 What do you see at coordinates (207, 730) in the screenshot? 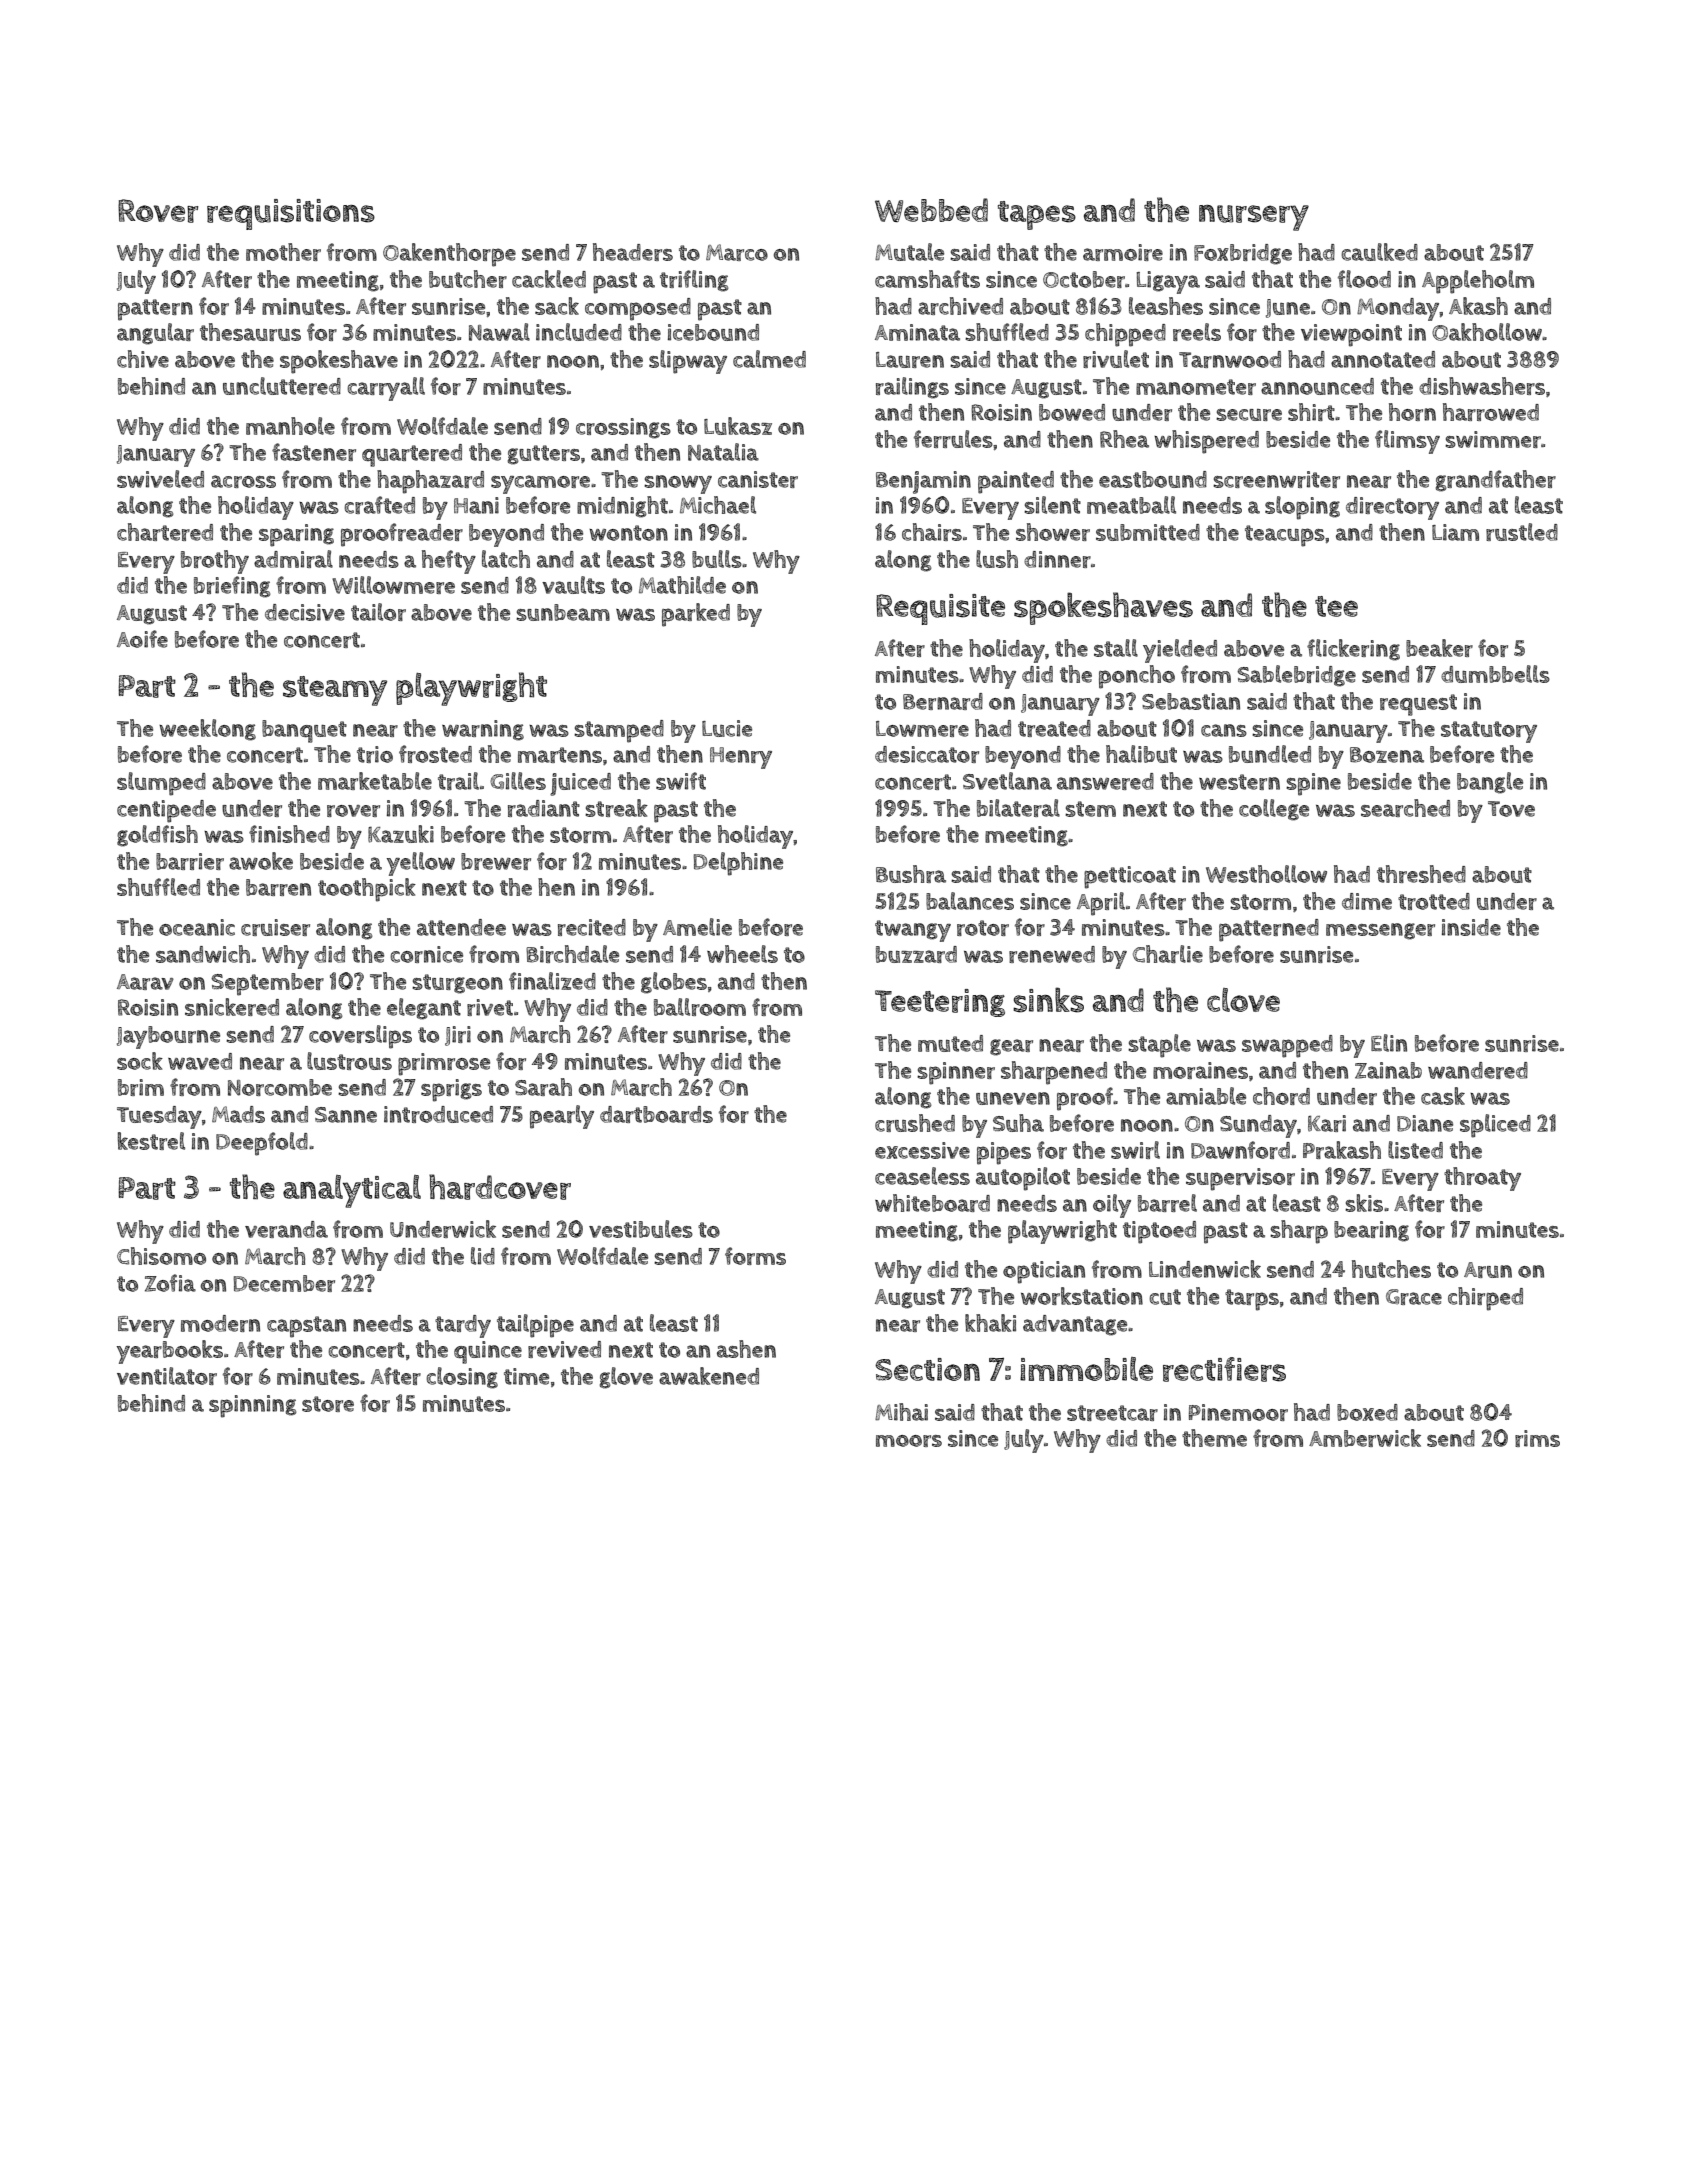
I see `weeklong` at bounding box center [207, 730].
